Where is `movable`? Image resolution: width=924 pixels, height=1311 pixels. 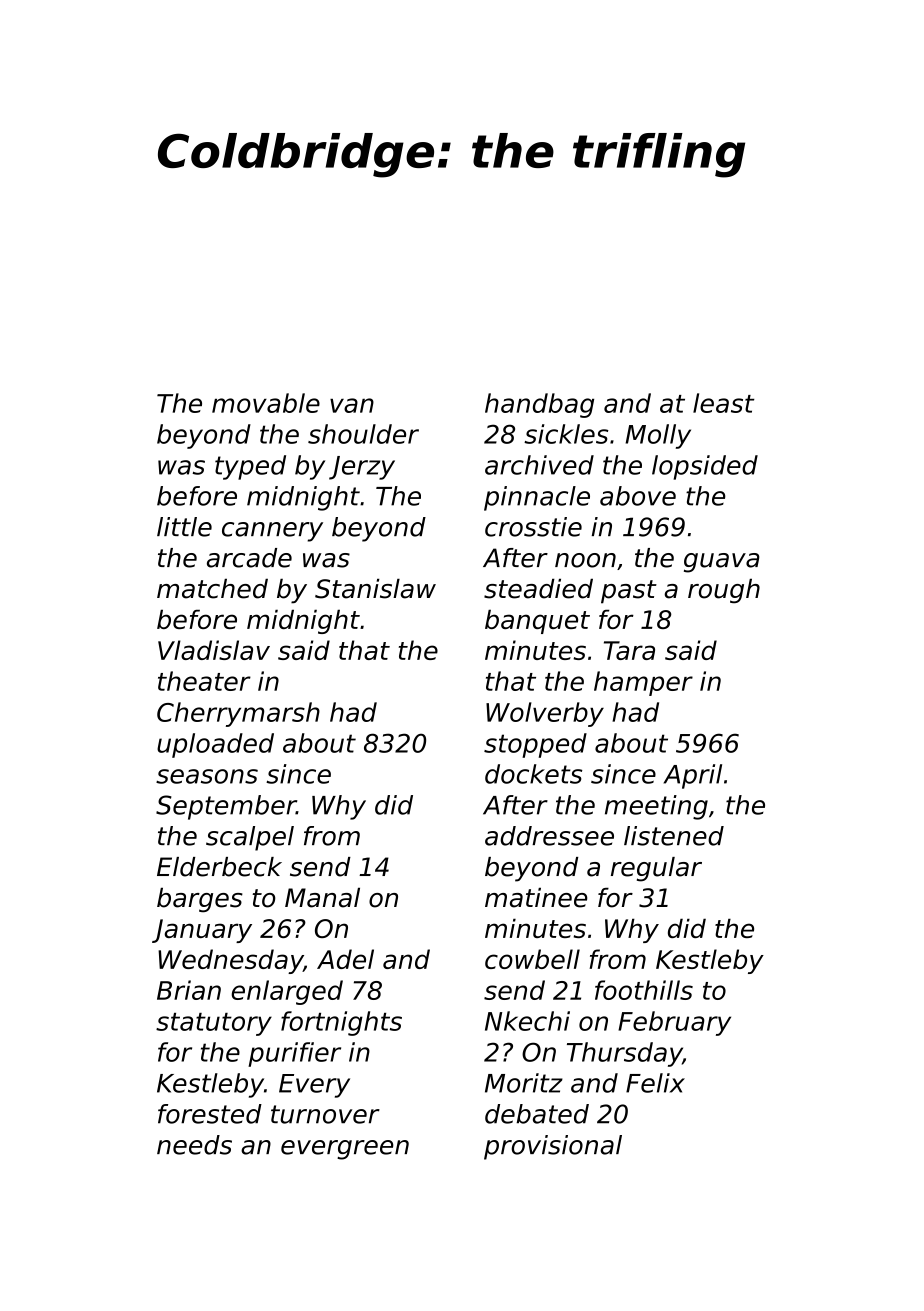 movable is located at coordinates (266, 403).
